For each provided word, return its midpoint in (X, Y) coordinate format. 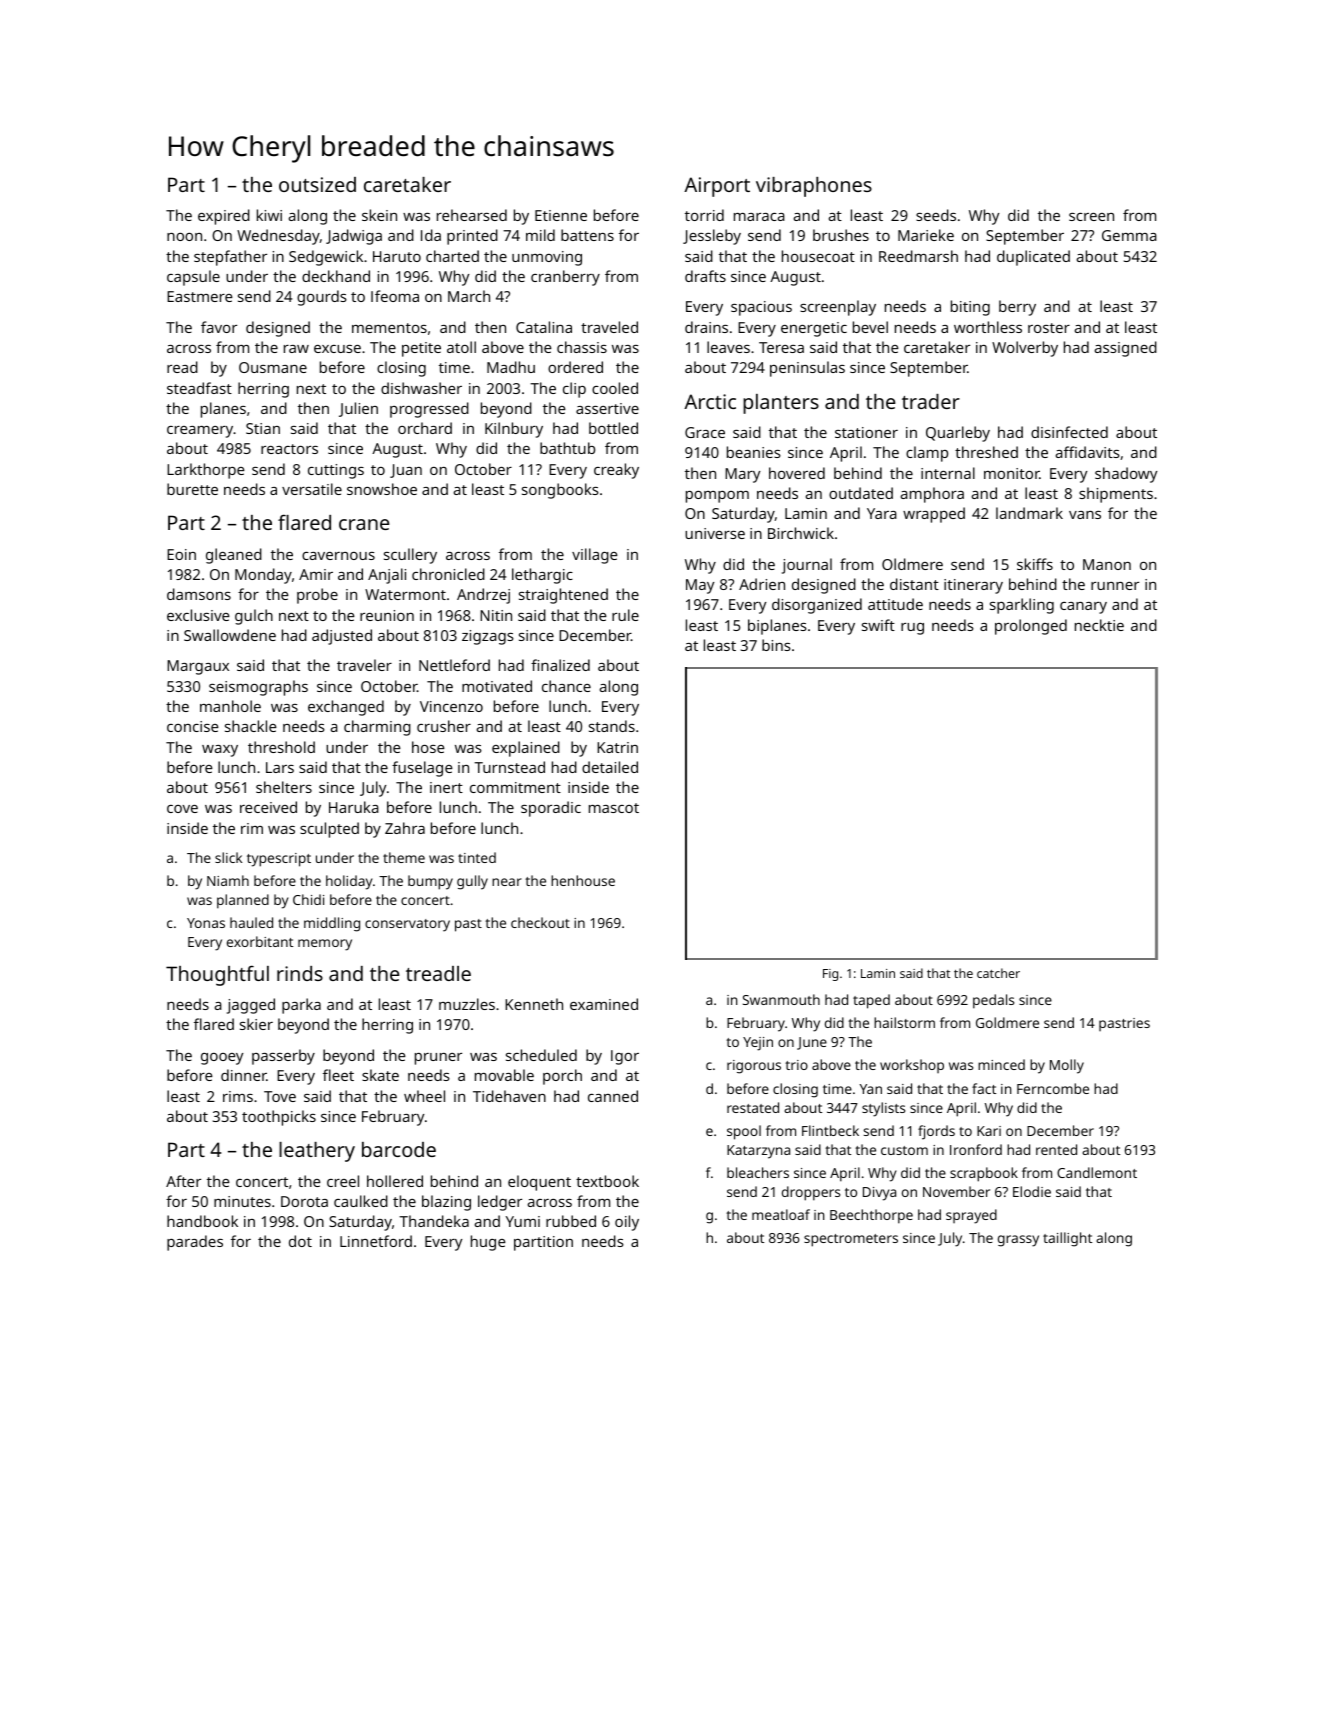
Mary (742, 475)
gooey (222, 1059)
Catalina (544, 327)
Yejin (758, 1044)
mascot (614, 808)
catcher (998, 973)
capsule (193, 278)
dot (300, 1241)
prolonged (1031, 627)
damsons (199, 594)
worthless (988, 327)
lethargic (542, 576)
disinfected (1069, 432)
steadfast (199, 388)
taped (871, 1001)
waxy (220, 751)
